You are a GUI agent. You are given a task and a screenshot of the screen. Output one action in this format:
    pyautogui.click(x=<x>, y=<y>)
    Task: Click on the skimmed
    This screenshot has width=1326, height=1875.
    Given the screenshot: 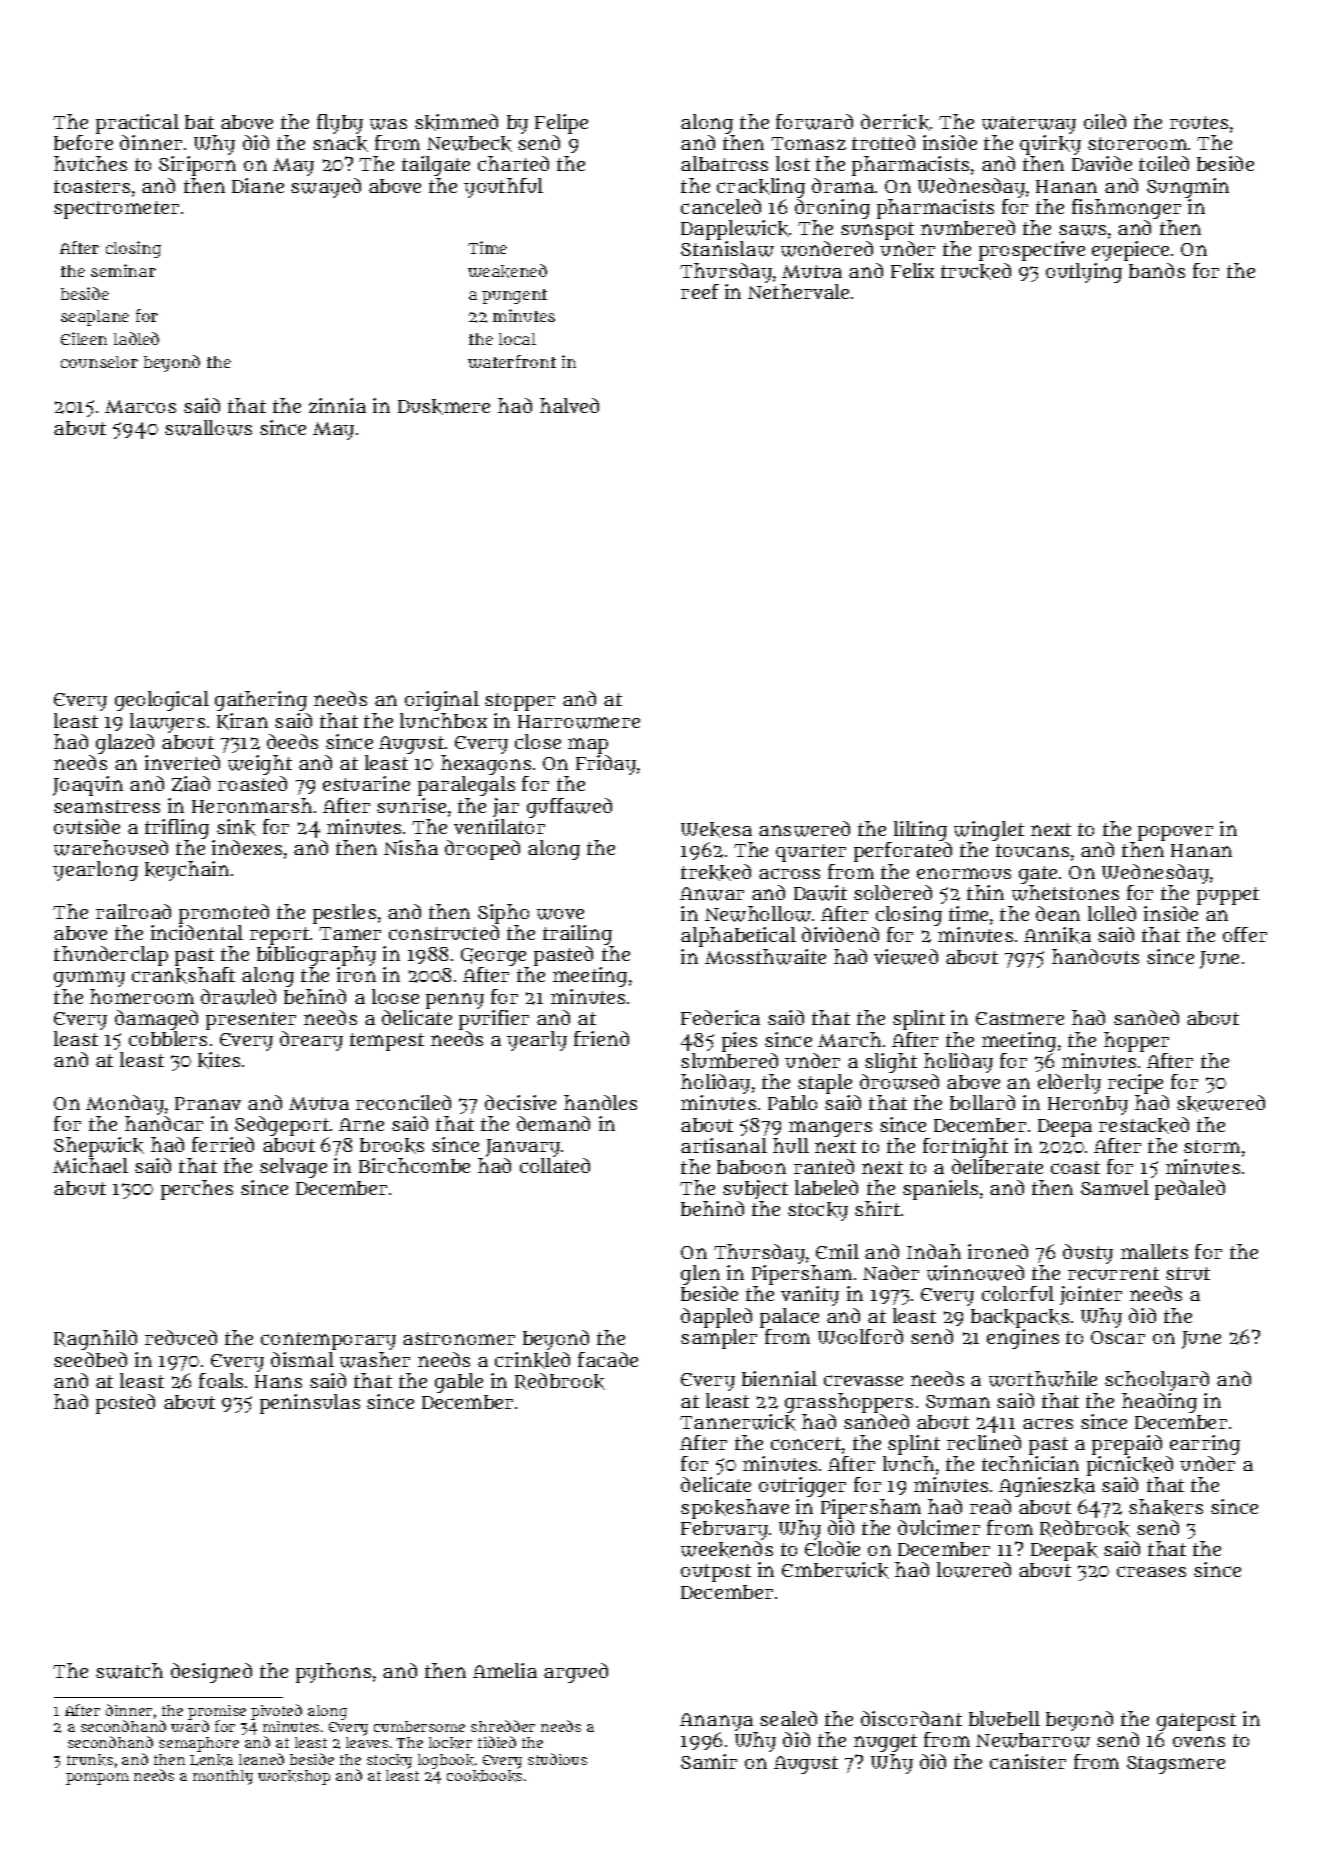 What is the action you would take?
    pyautogui.click(x=456, y=122)
